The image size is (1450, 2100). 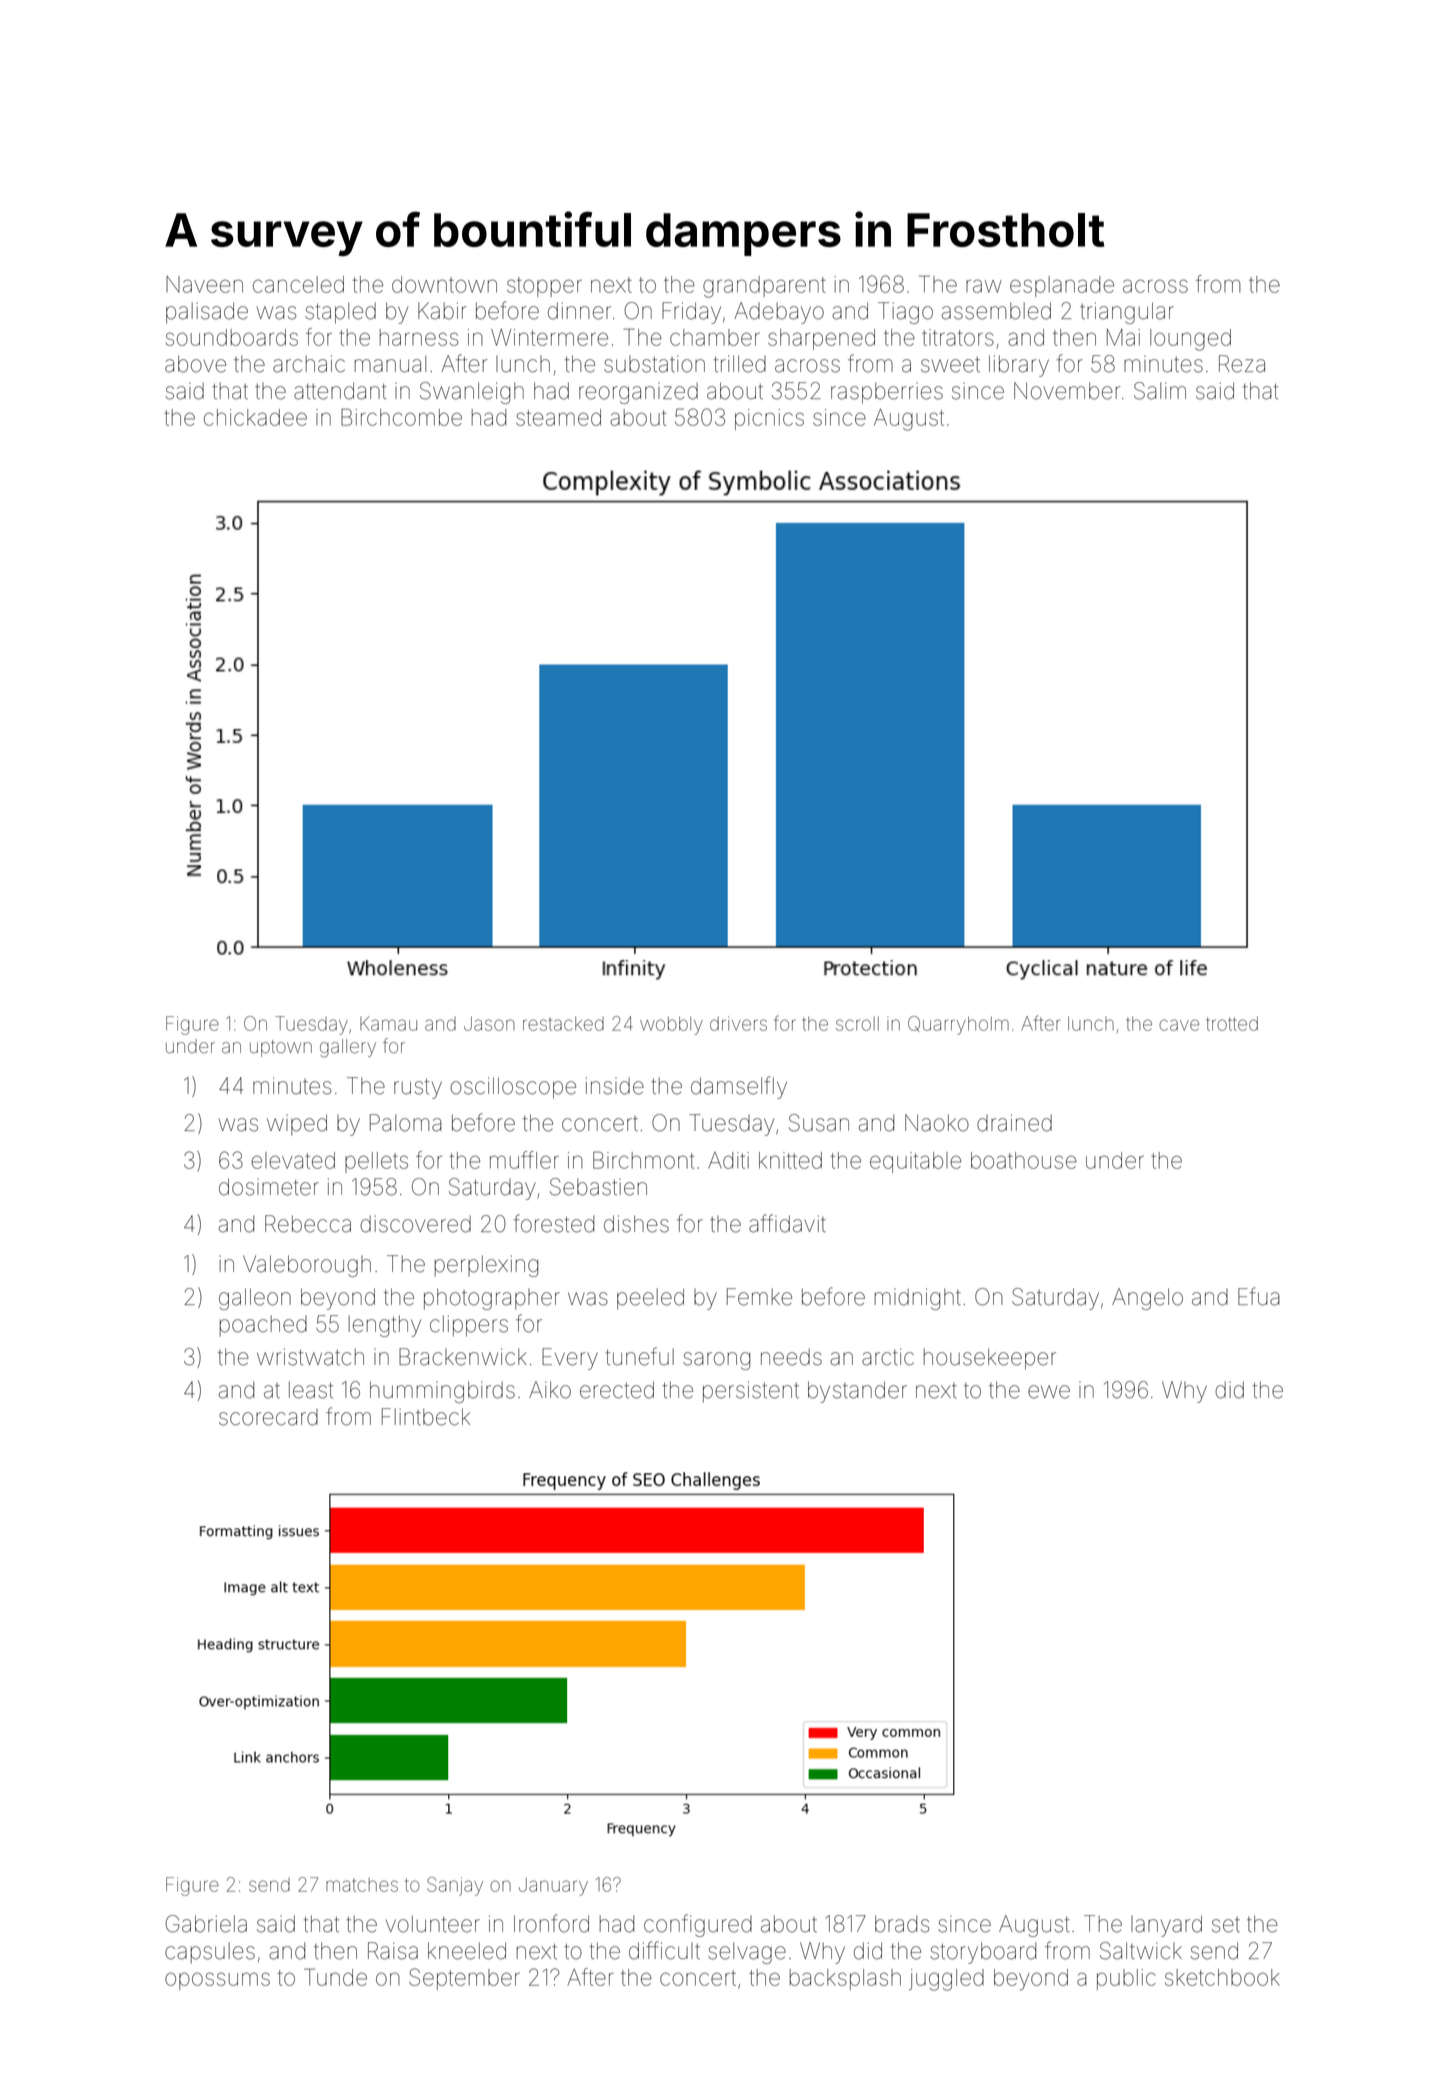 What do you see at coordinates (1147, 1299) in the screenshot?
I see `Angelo` at bounding box center [1147, 1299].
